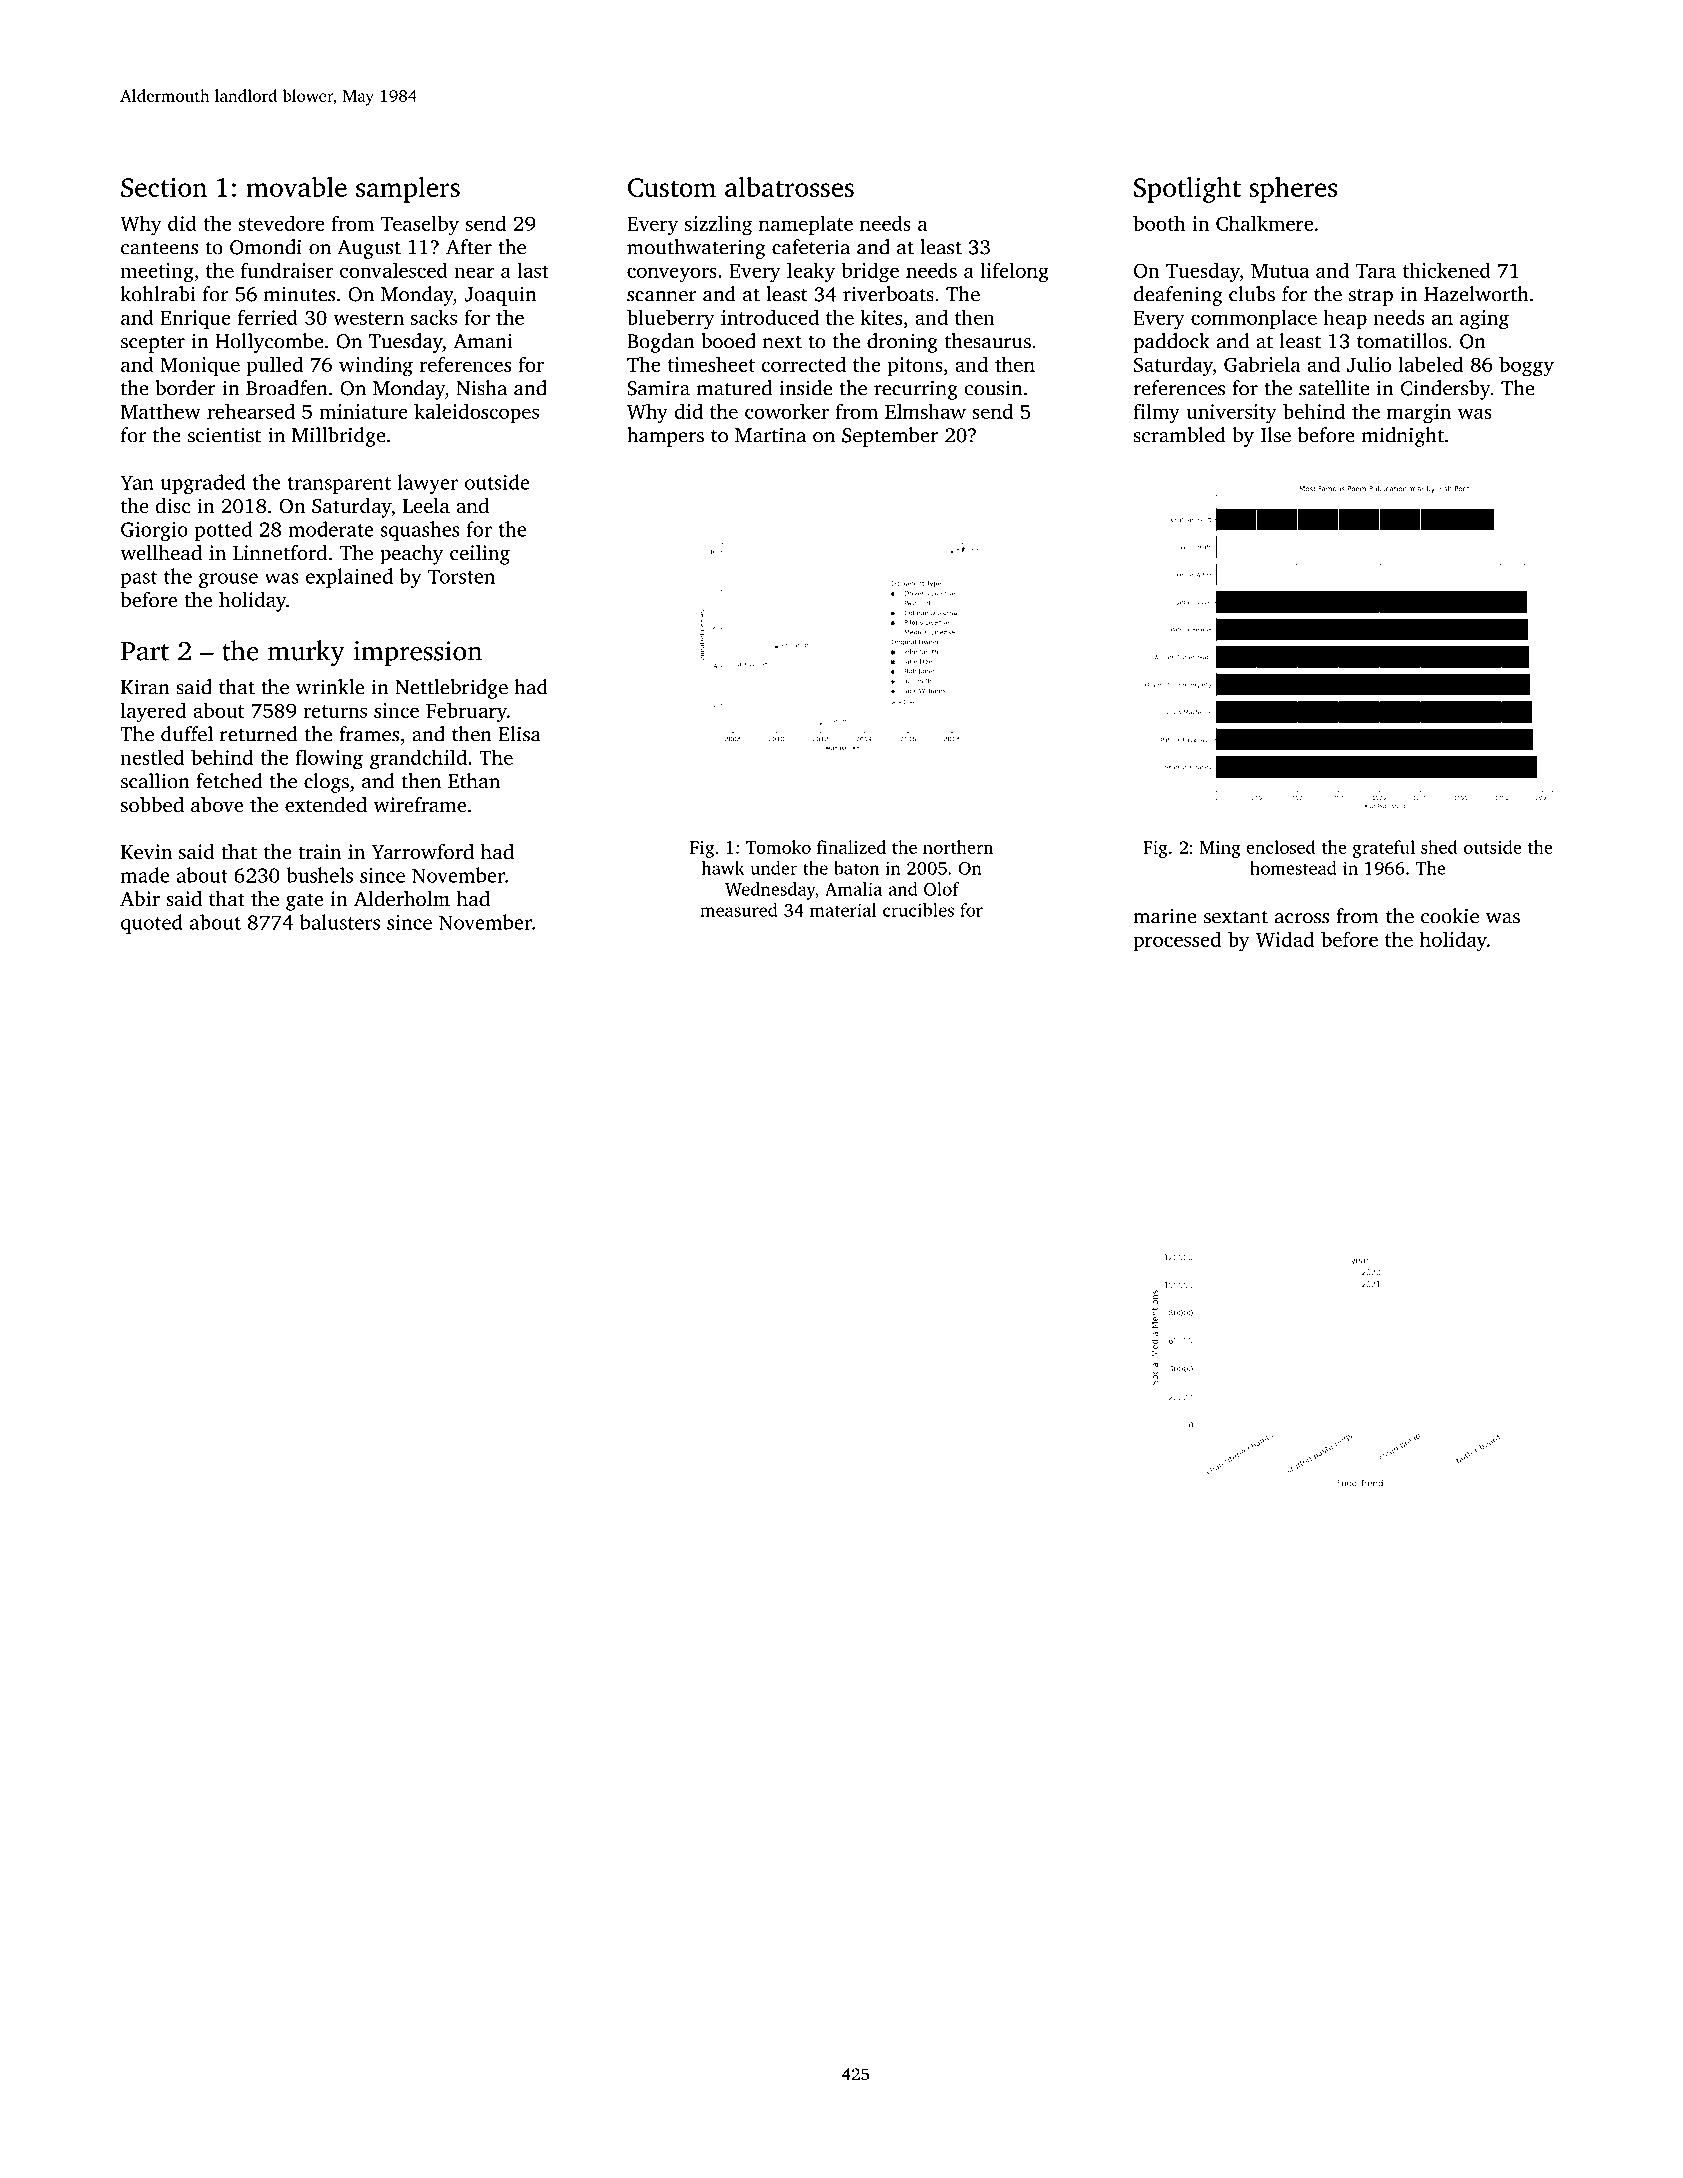 This screenshot has width=1683, height=2178. What do you see at coordinates (417, 653) in the screenshot?
I see `impression` at bounding box center [417, 653].
